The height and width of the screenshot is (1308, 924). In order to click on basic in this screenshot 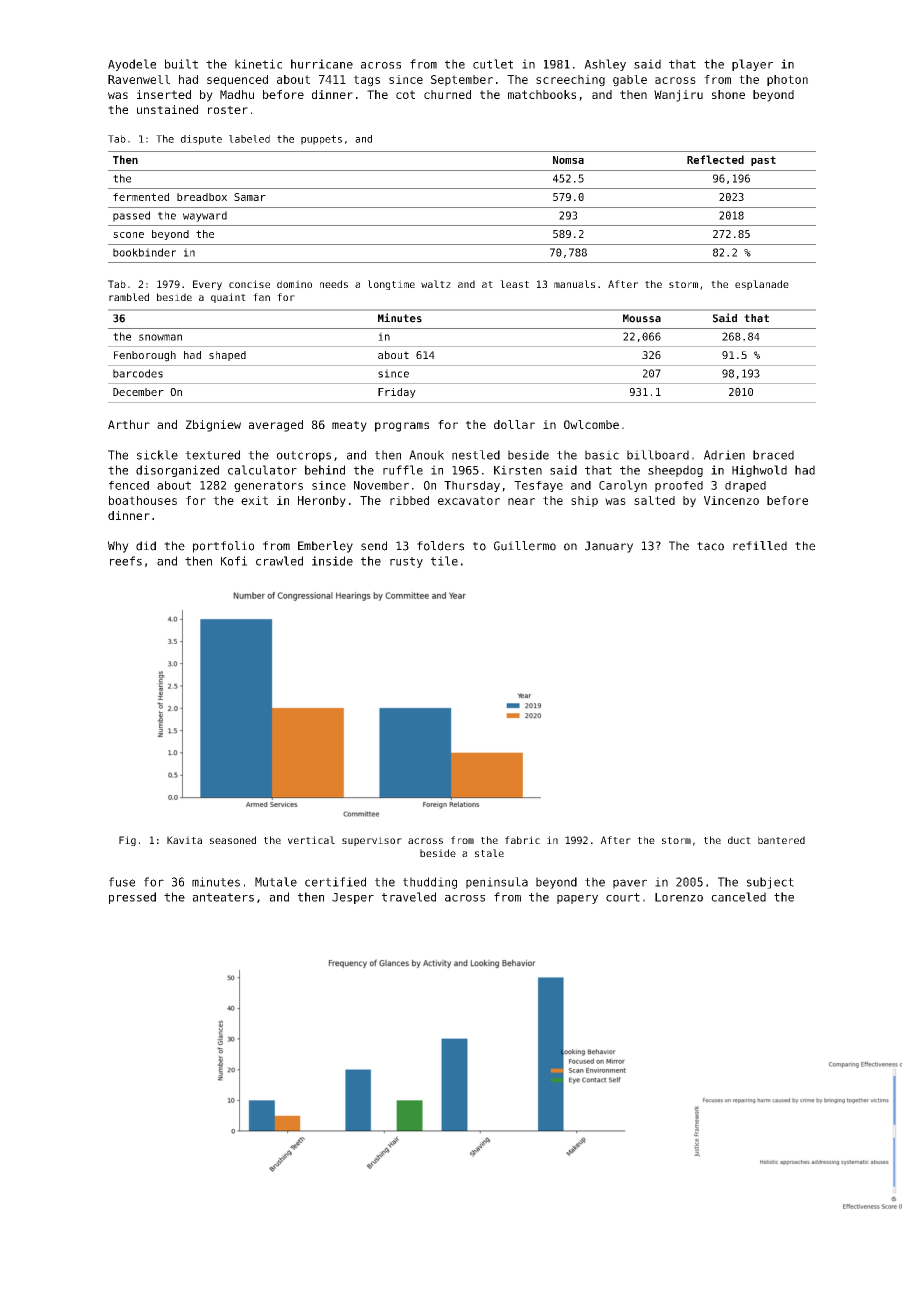, I will do `click(602, 455)`.
